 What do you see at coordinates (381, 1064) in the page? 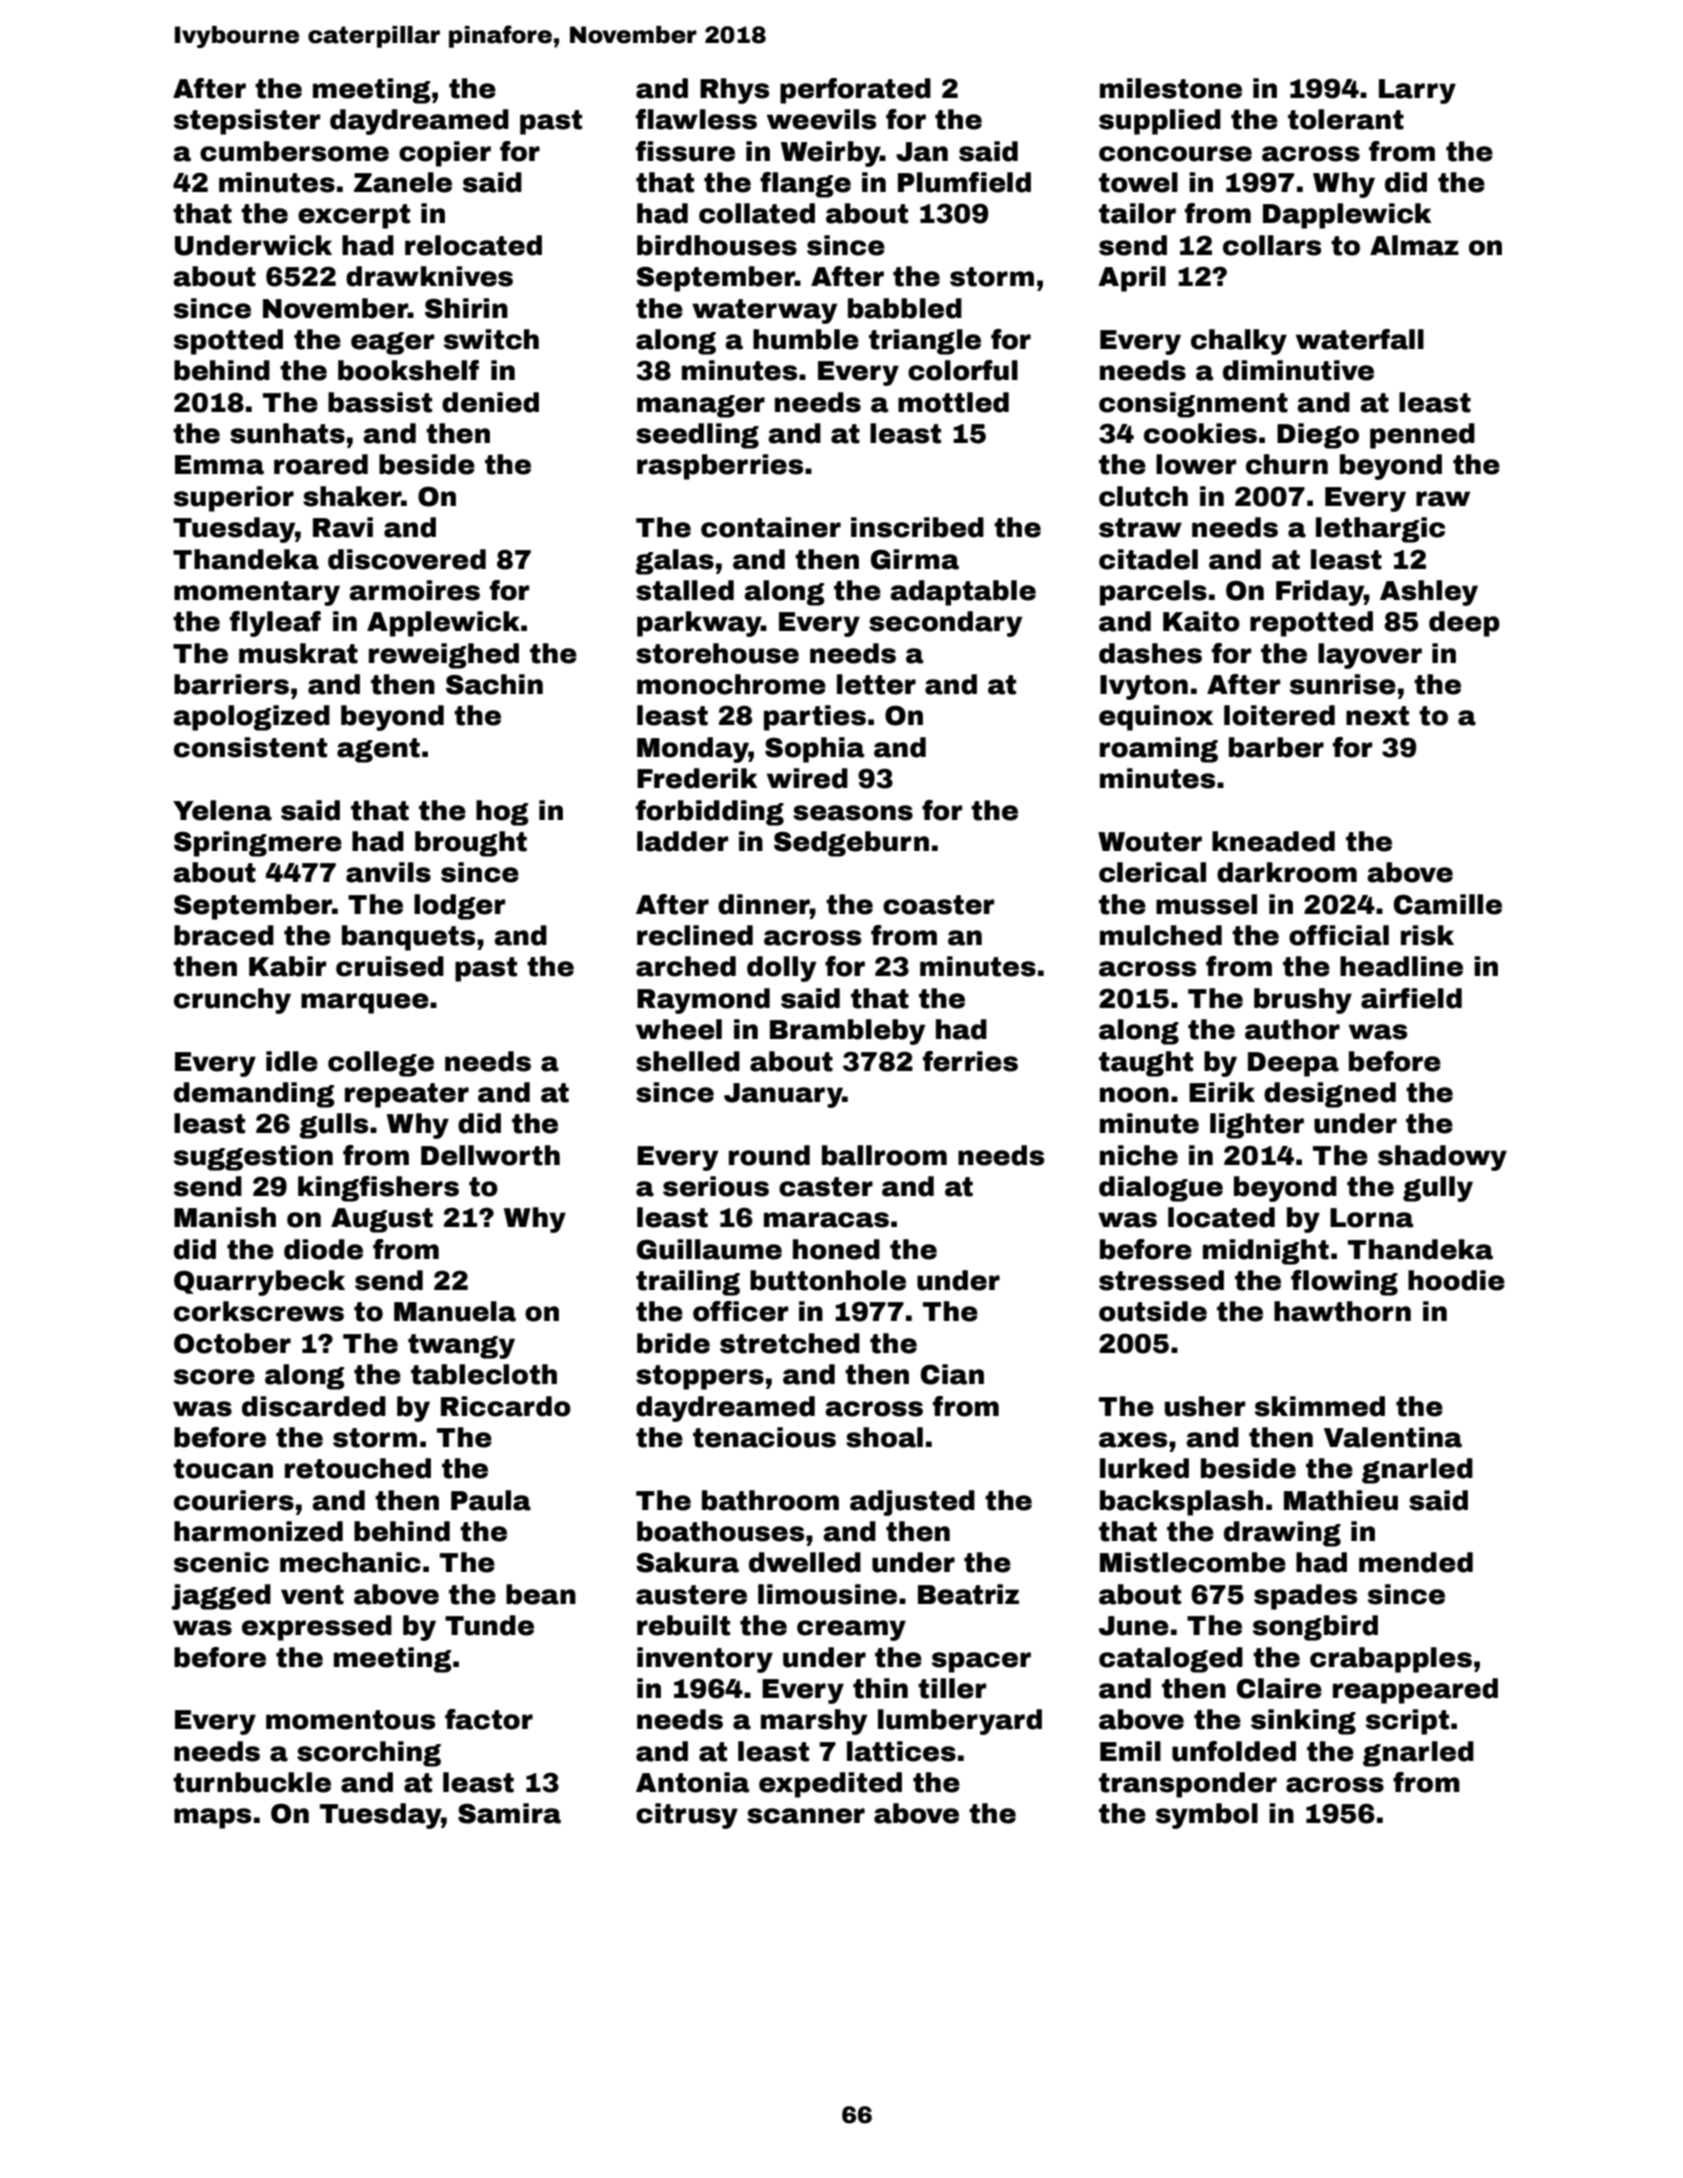
I see `college` at bounding box center [381, 1064].
